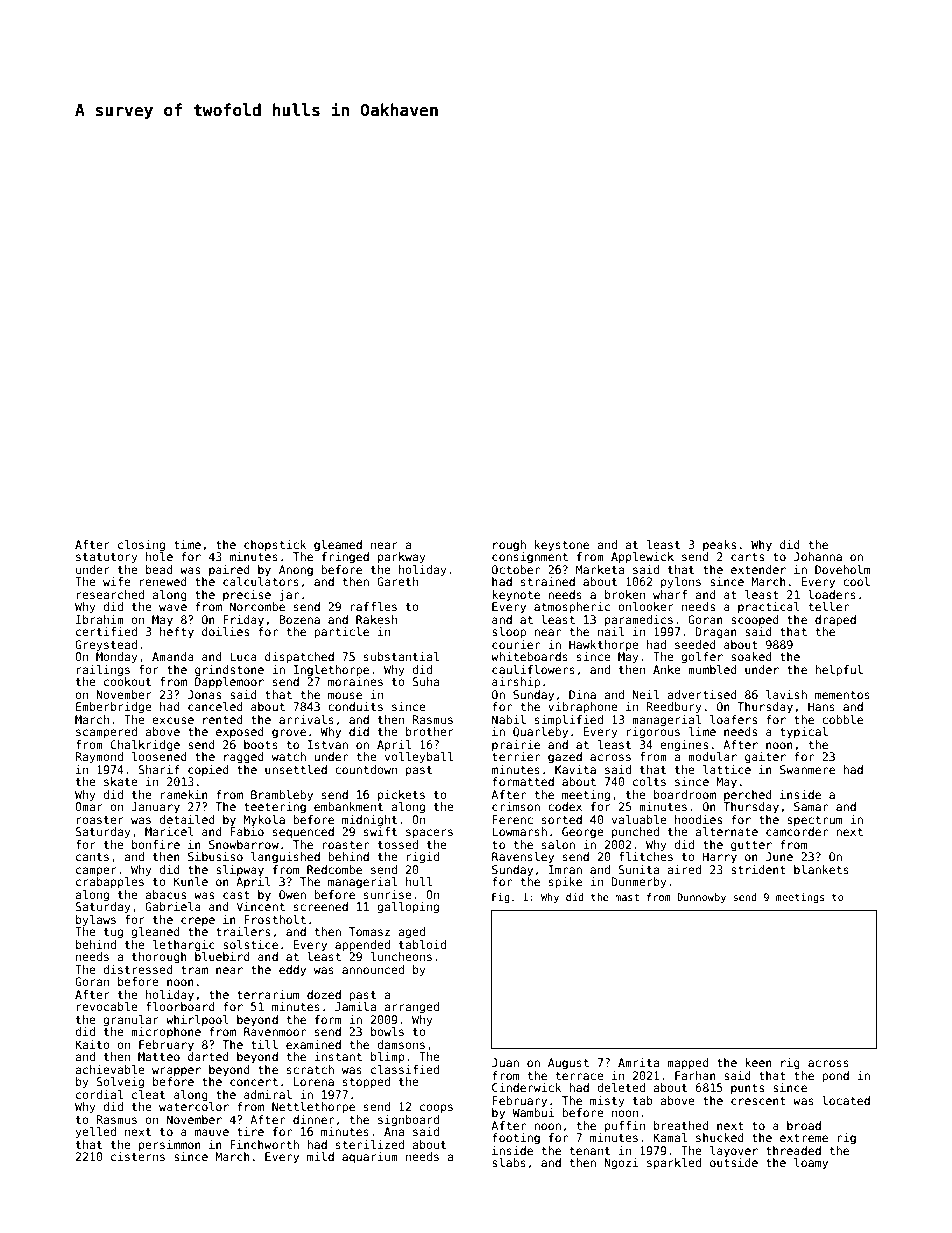  What do you see at coordinates (516, 1139) in the screenshot?
I see `footing` at bounding box center [516, 1139].
